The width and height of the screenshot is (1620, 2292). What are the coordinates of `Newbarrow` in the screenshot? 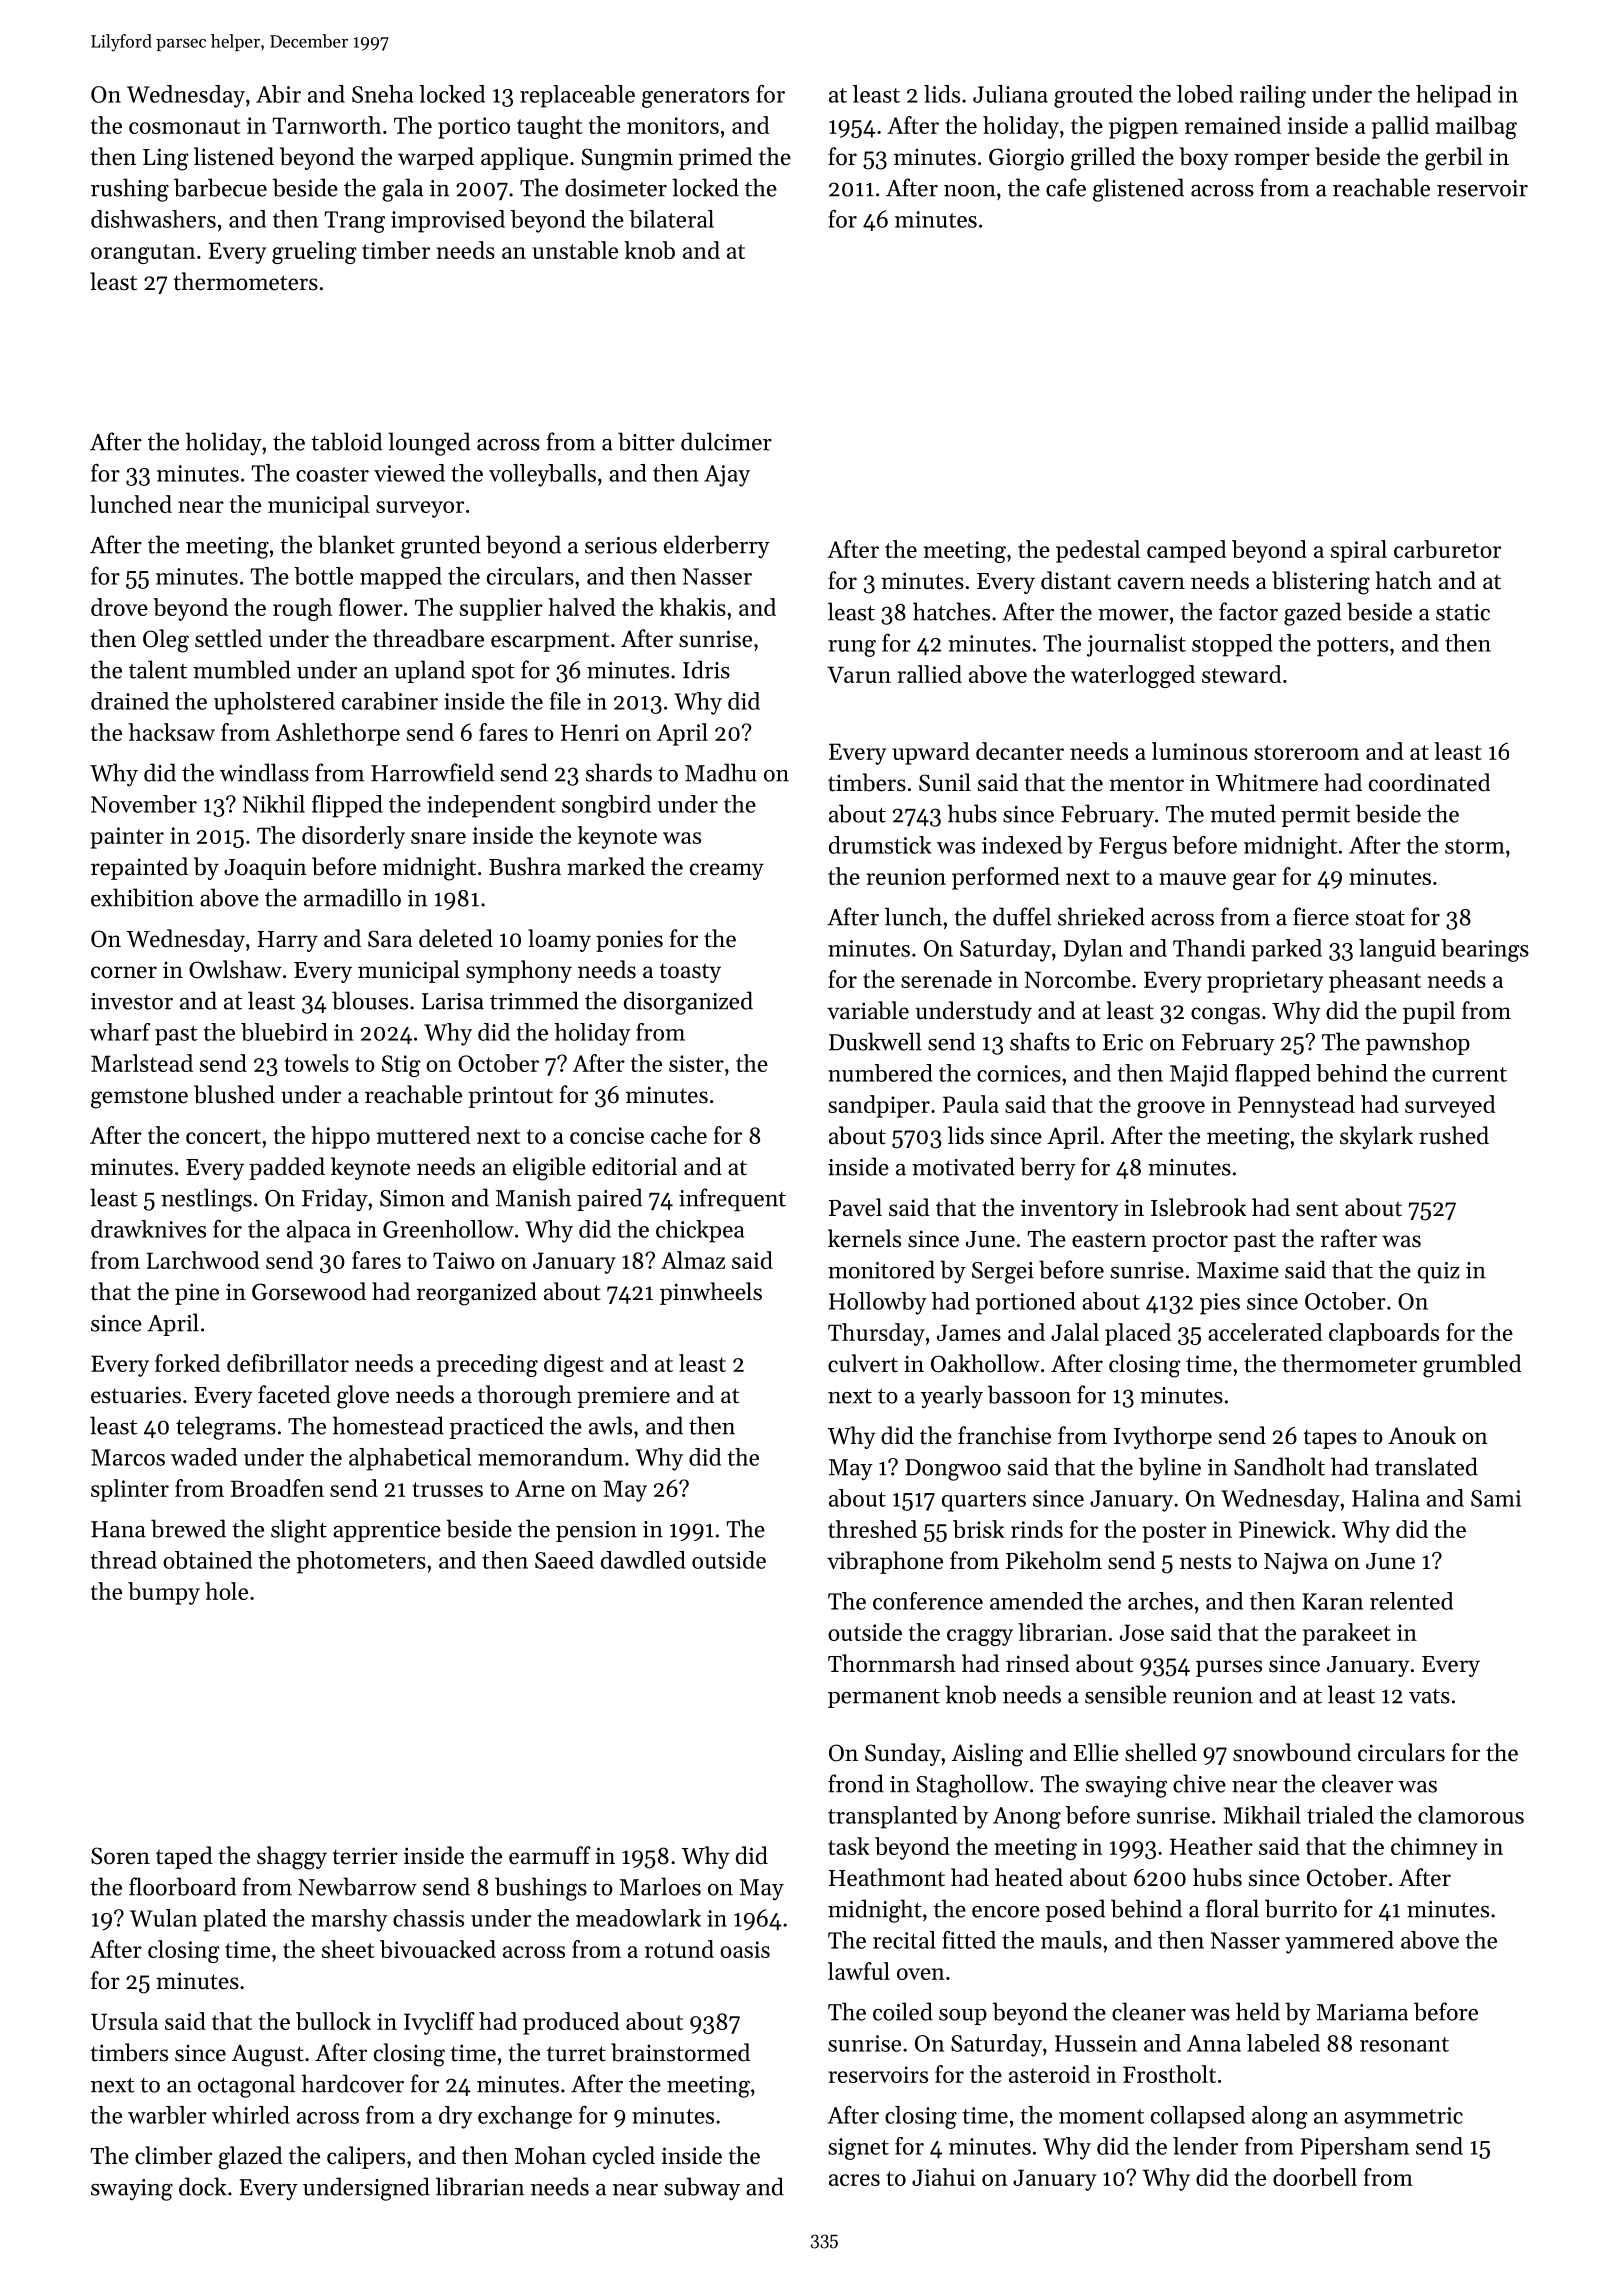 It's located at (357, 1886).
